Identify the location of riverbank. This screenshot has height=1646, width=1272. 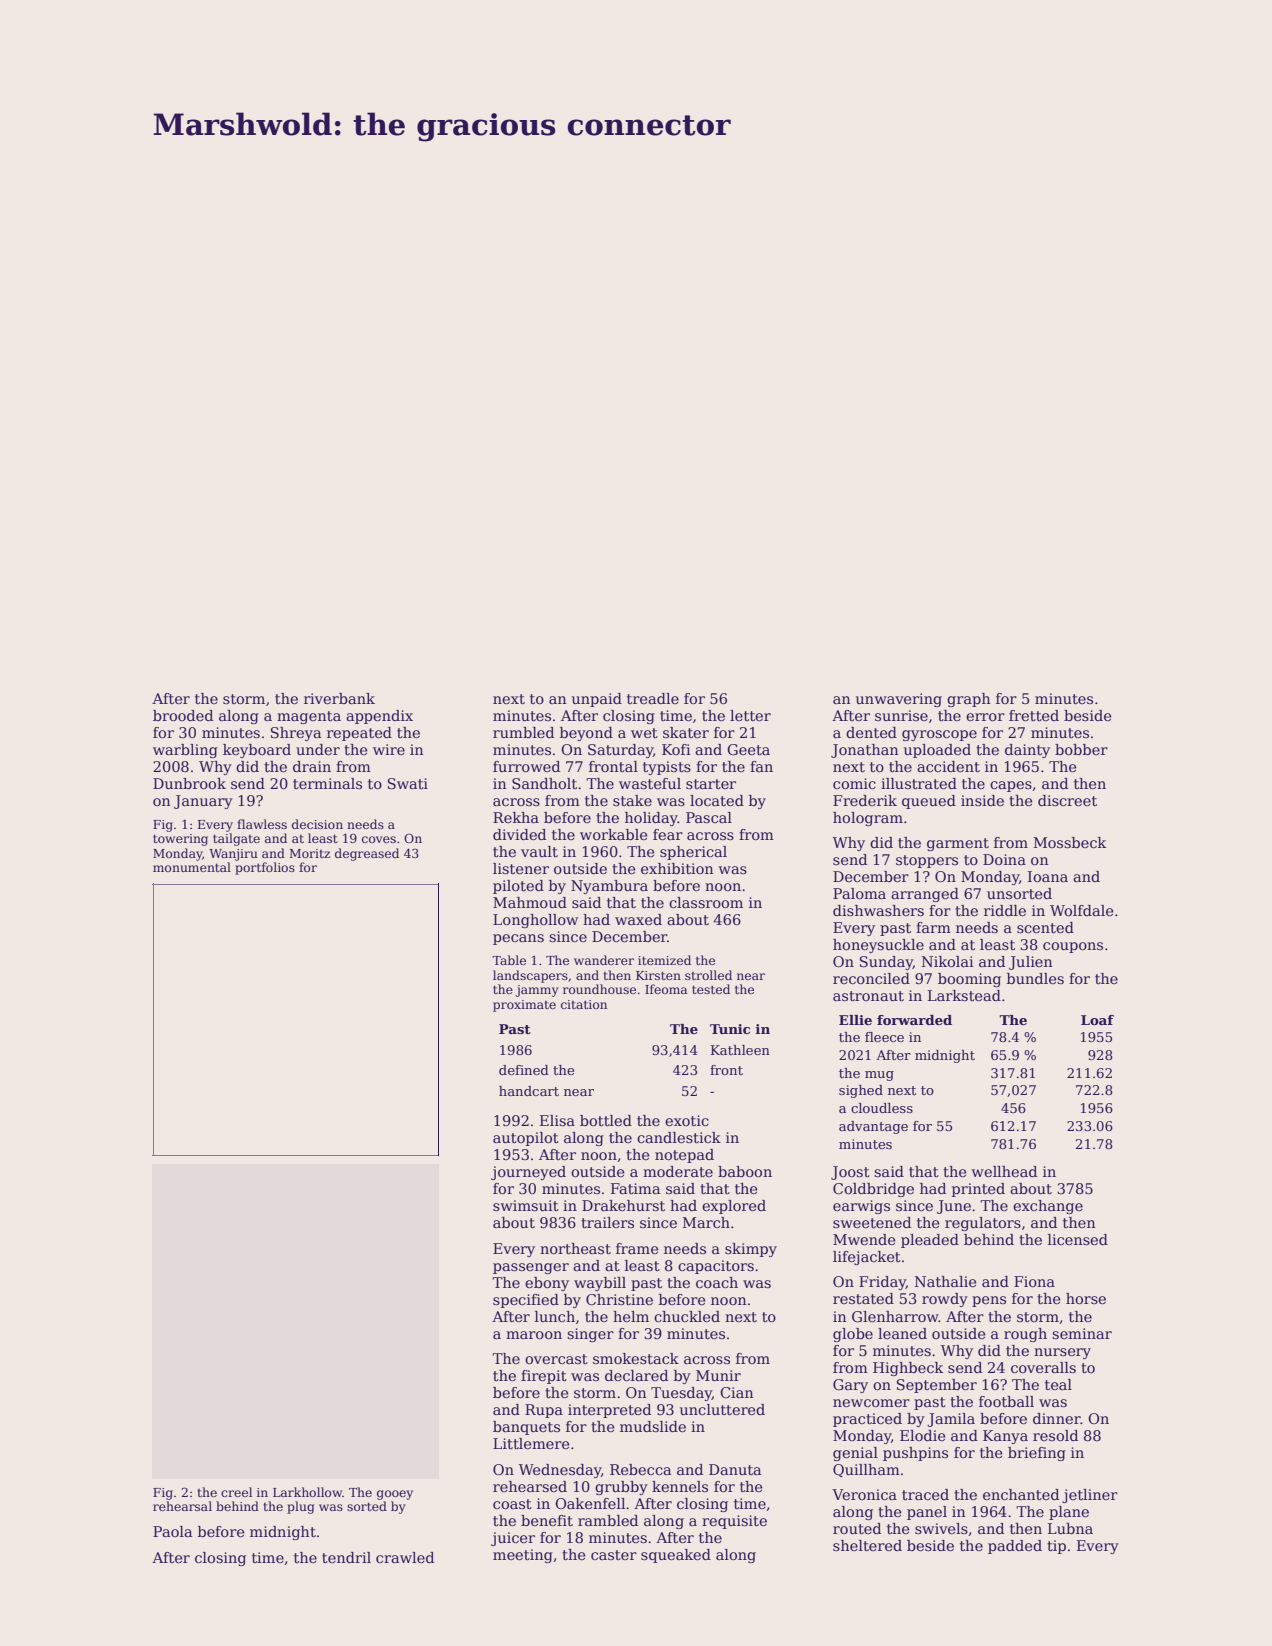
(339, 698).
